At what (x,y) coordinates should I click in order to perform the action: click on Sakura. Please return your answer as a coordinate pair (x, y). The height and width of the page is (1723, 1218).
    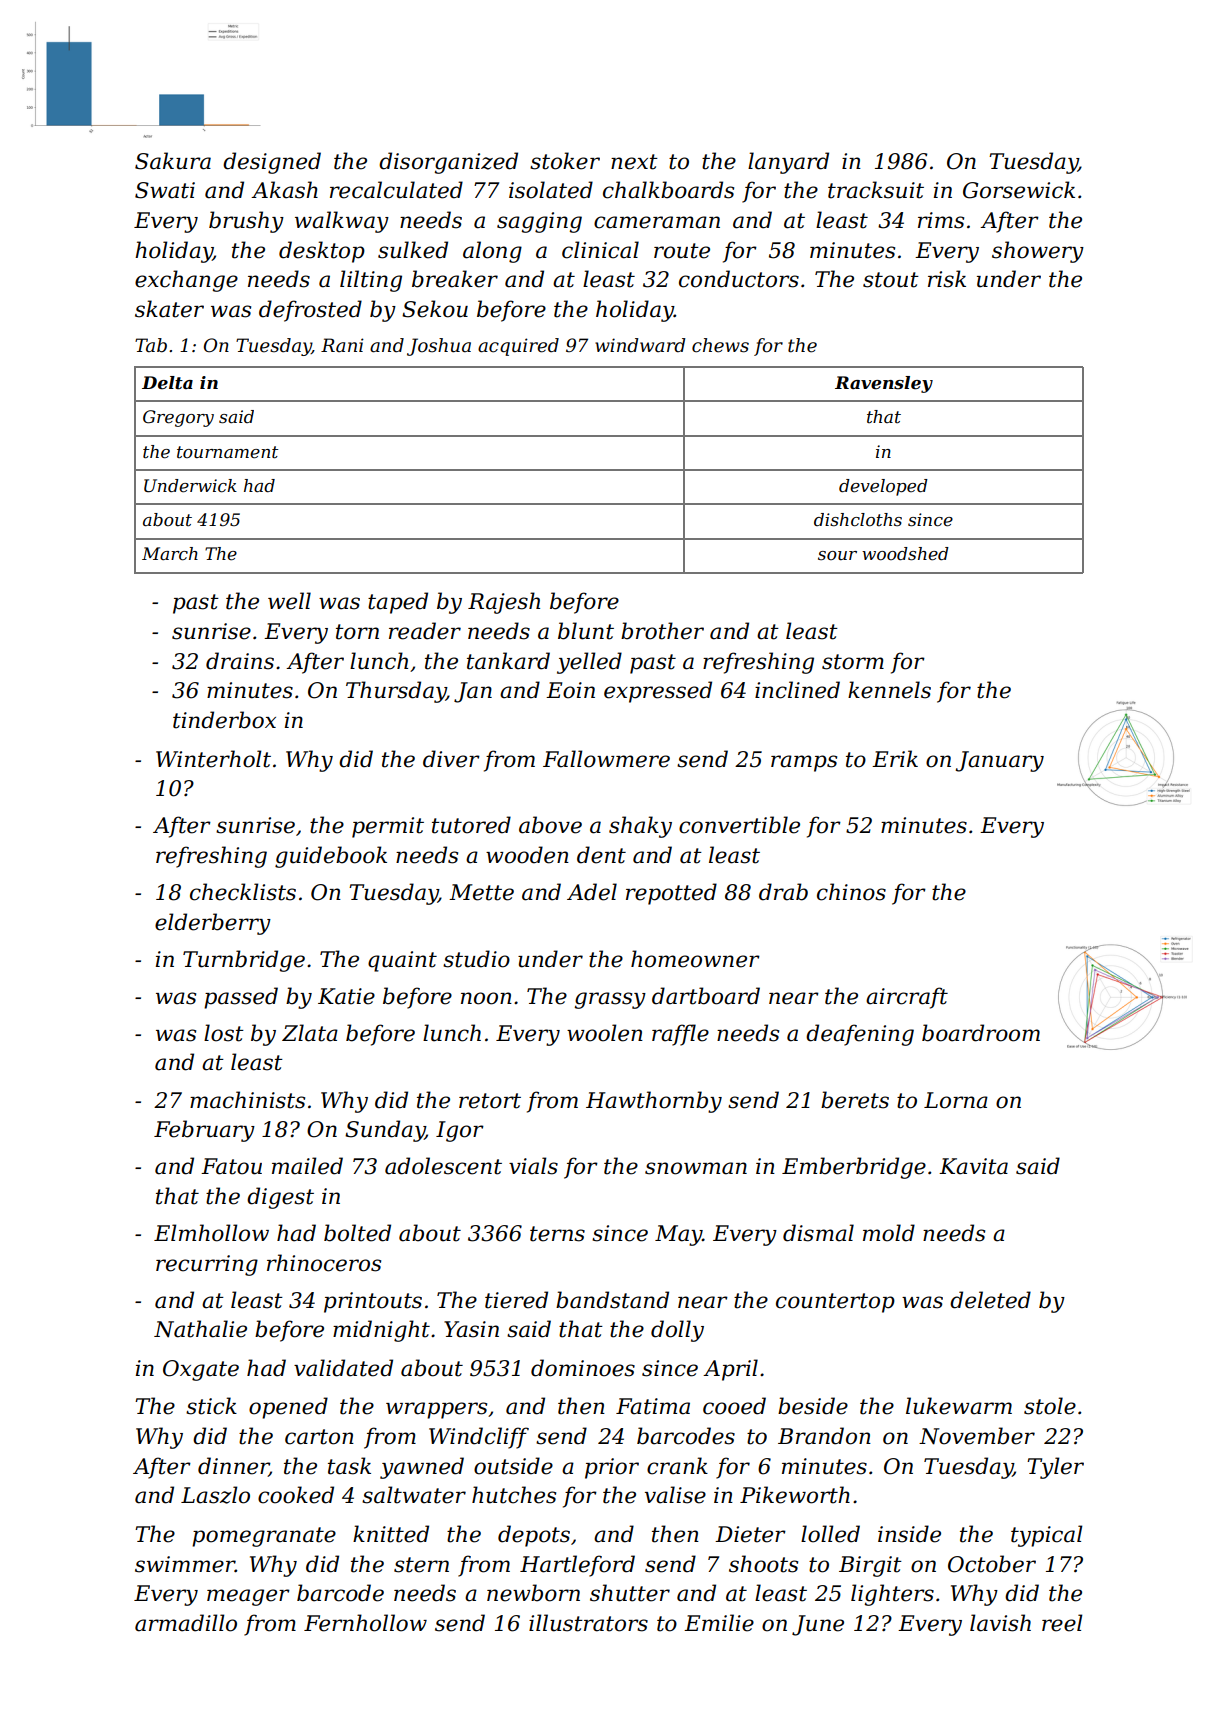
    Looking at the image, I should click on (173, 161).
